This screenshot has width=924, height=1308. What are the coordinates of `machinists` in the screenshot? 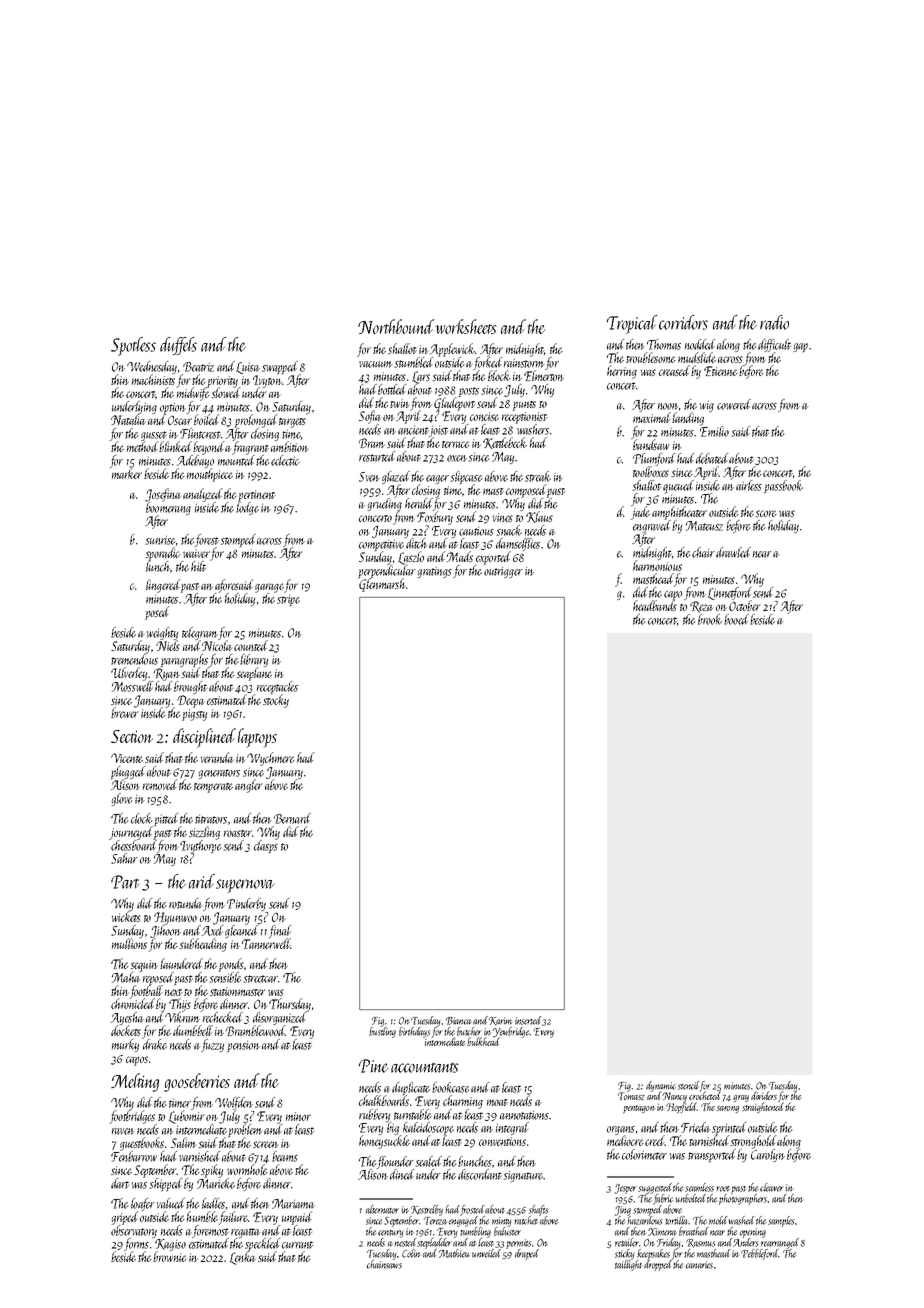 It's located at (153, 379).
